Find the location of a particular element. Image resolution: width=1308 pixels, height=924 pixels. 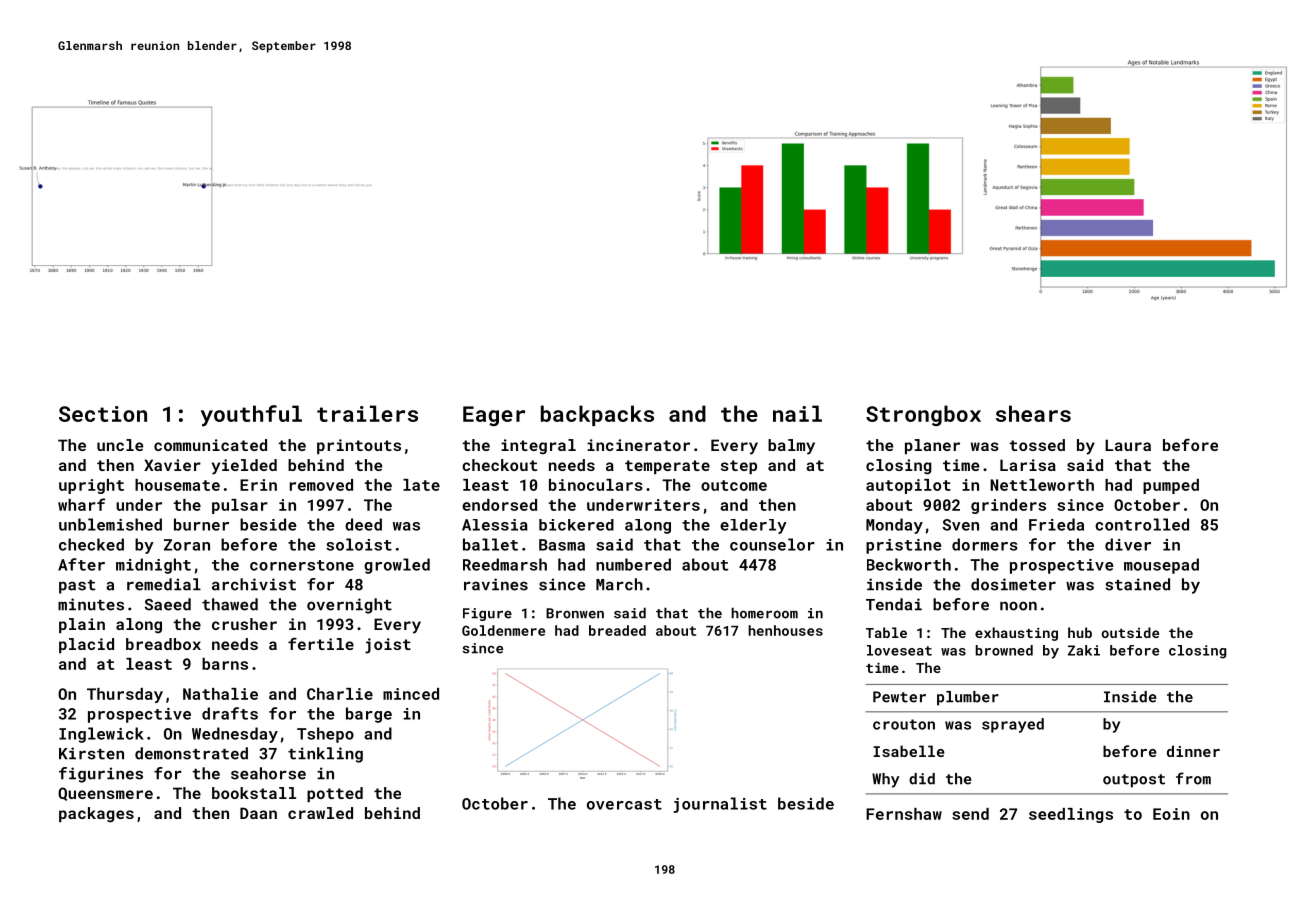

Nettleworth is located at coordinates (1042, 485).
